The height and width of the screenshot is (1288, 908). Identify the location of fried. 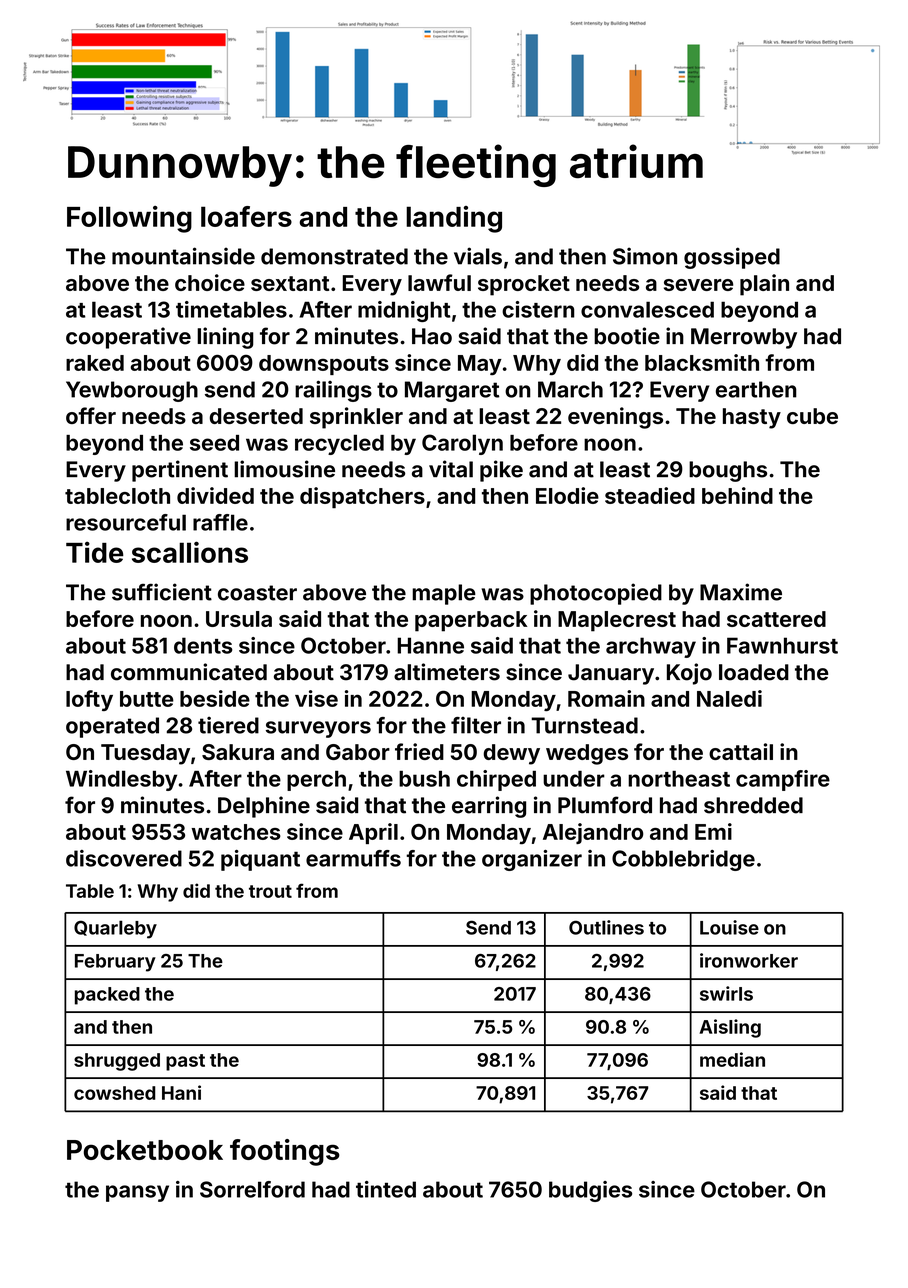
(419, 751).
